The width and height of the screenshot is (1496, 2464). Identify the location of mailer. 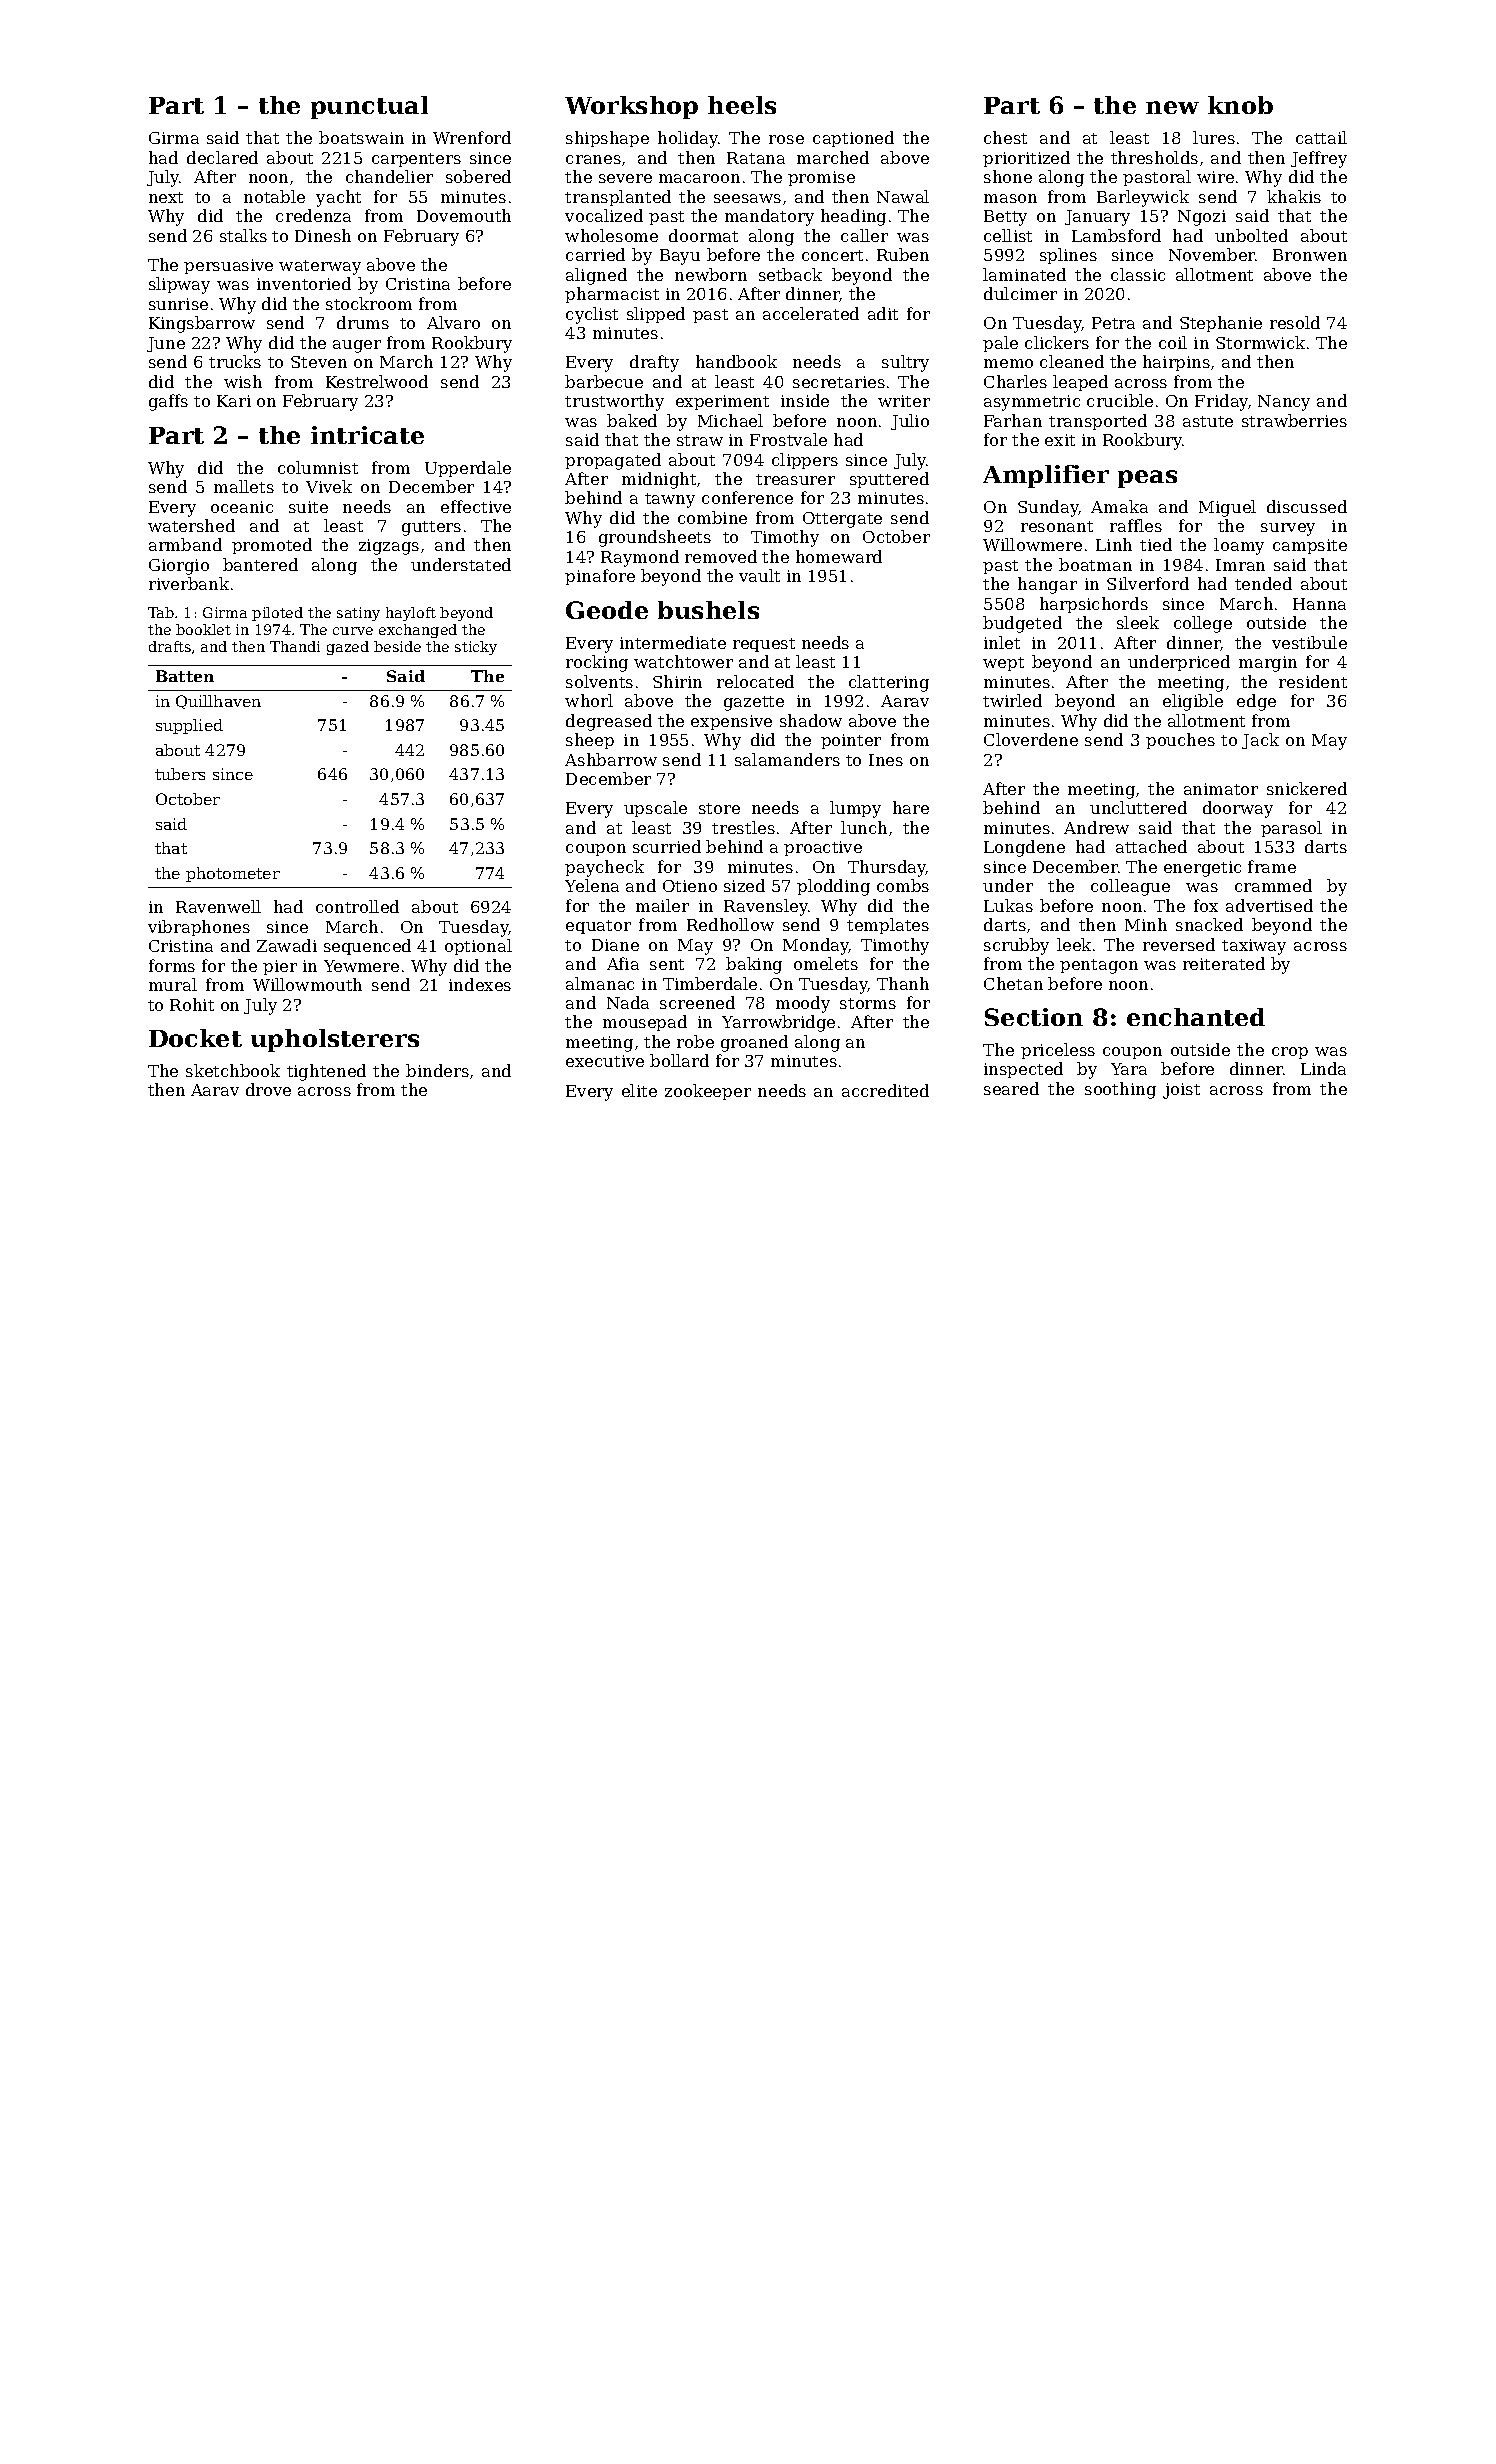
(662, 905).
